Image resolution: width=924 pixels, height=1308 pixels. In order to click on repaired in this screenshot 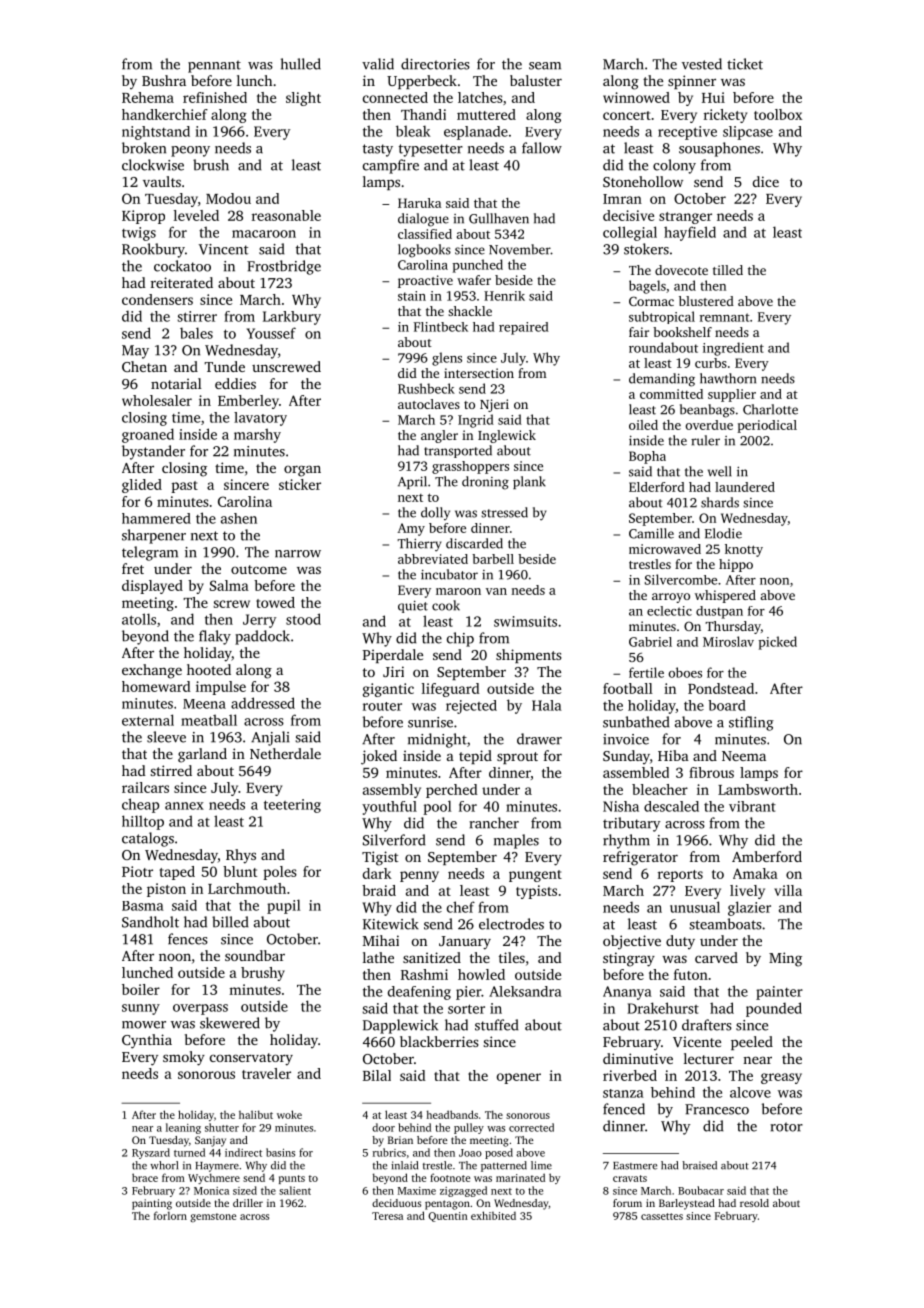, I will do `click(524, 328)`.
